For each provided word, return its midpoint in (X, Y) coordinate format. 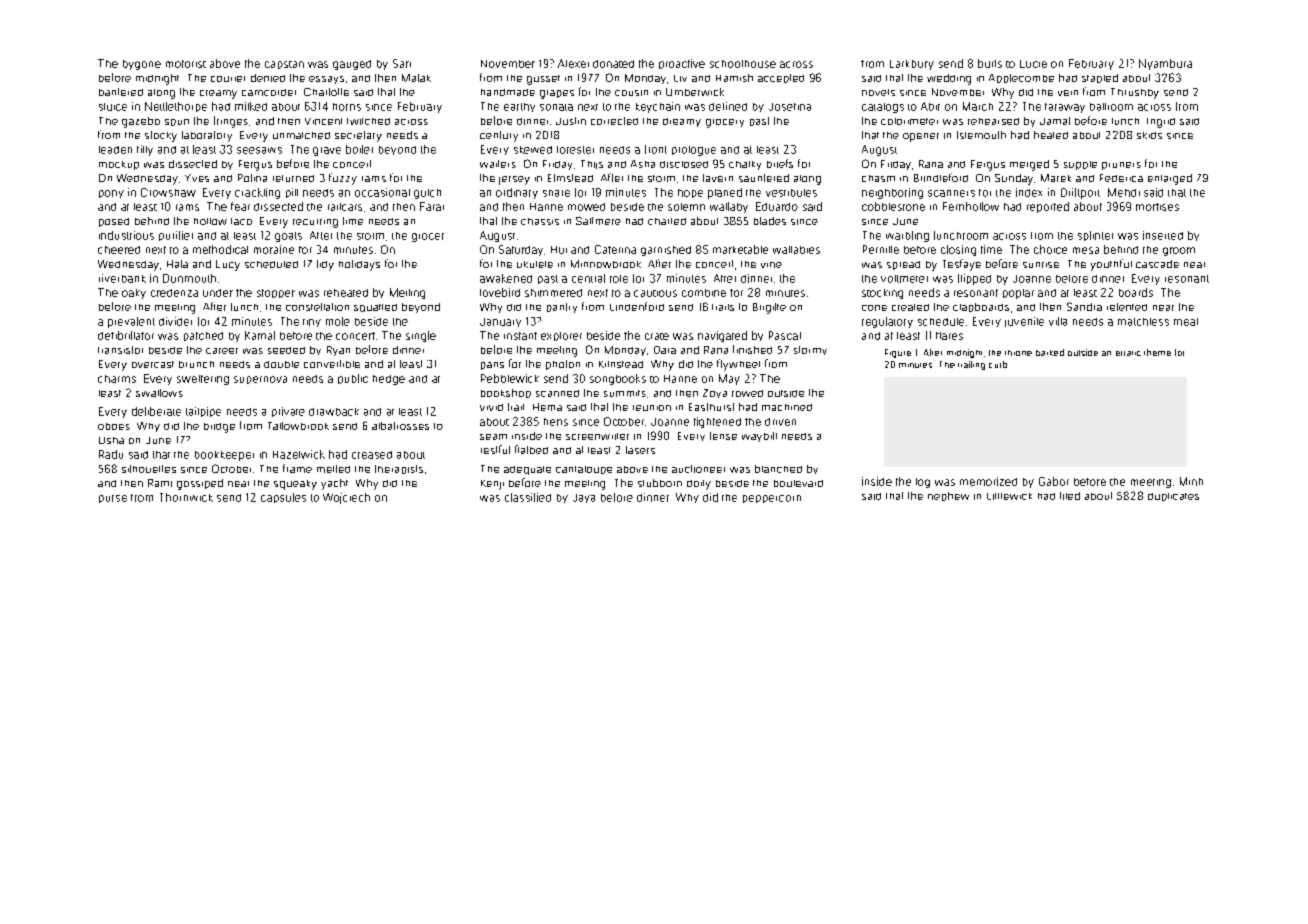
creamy (218, 94)
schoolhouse (743, 64)
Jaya (584, 498)
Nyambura (1165, 64)
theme (1157, 352)
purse (113, 499)
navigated (722, 336)
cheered (119, 250)
